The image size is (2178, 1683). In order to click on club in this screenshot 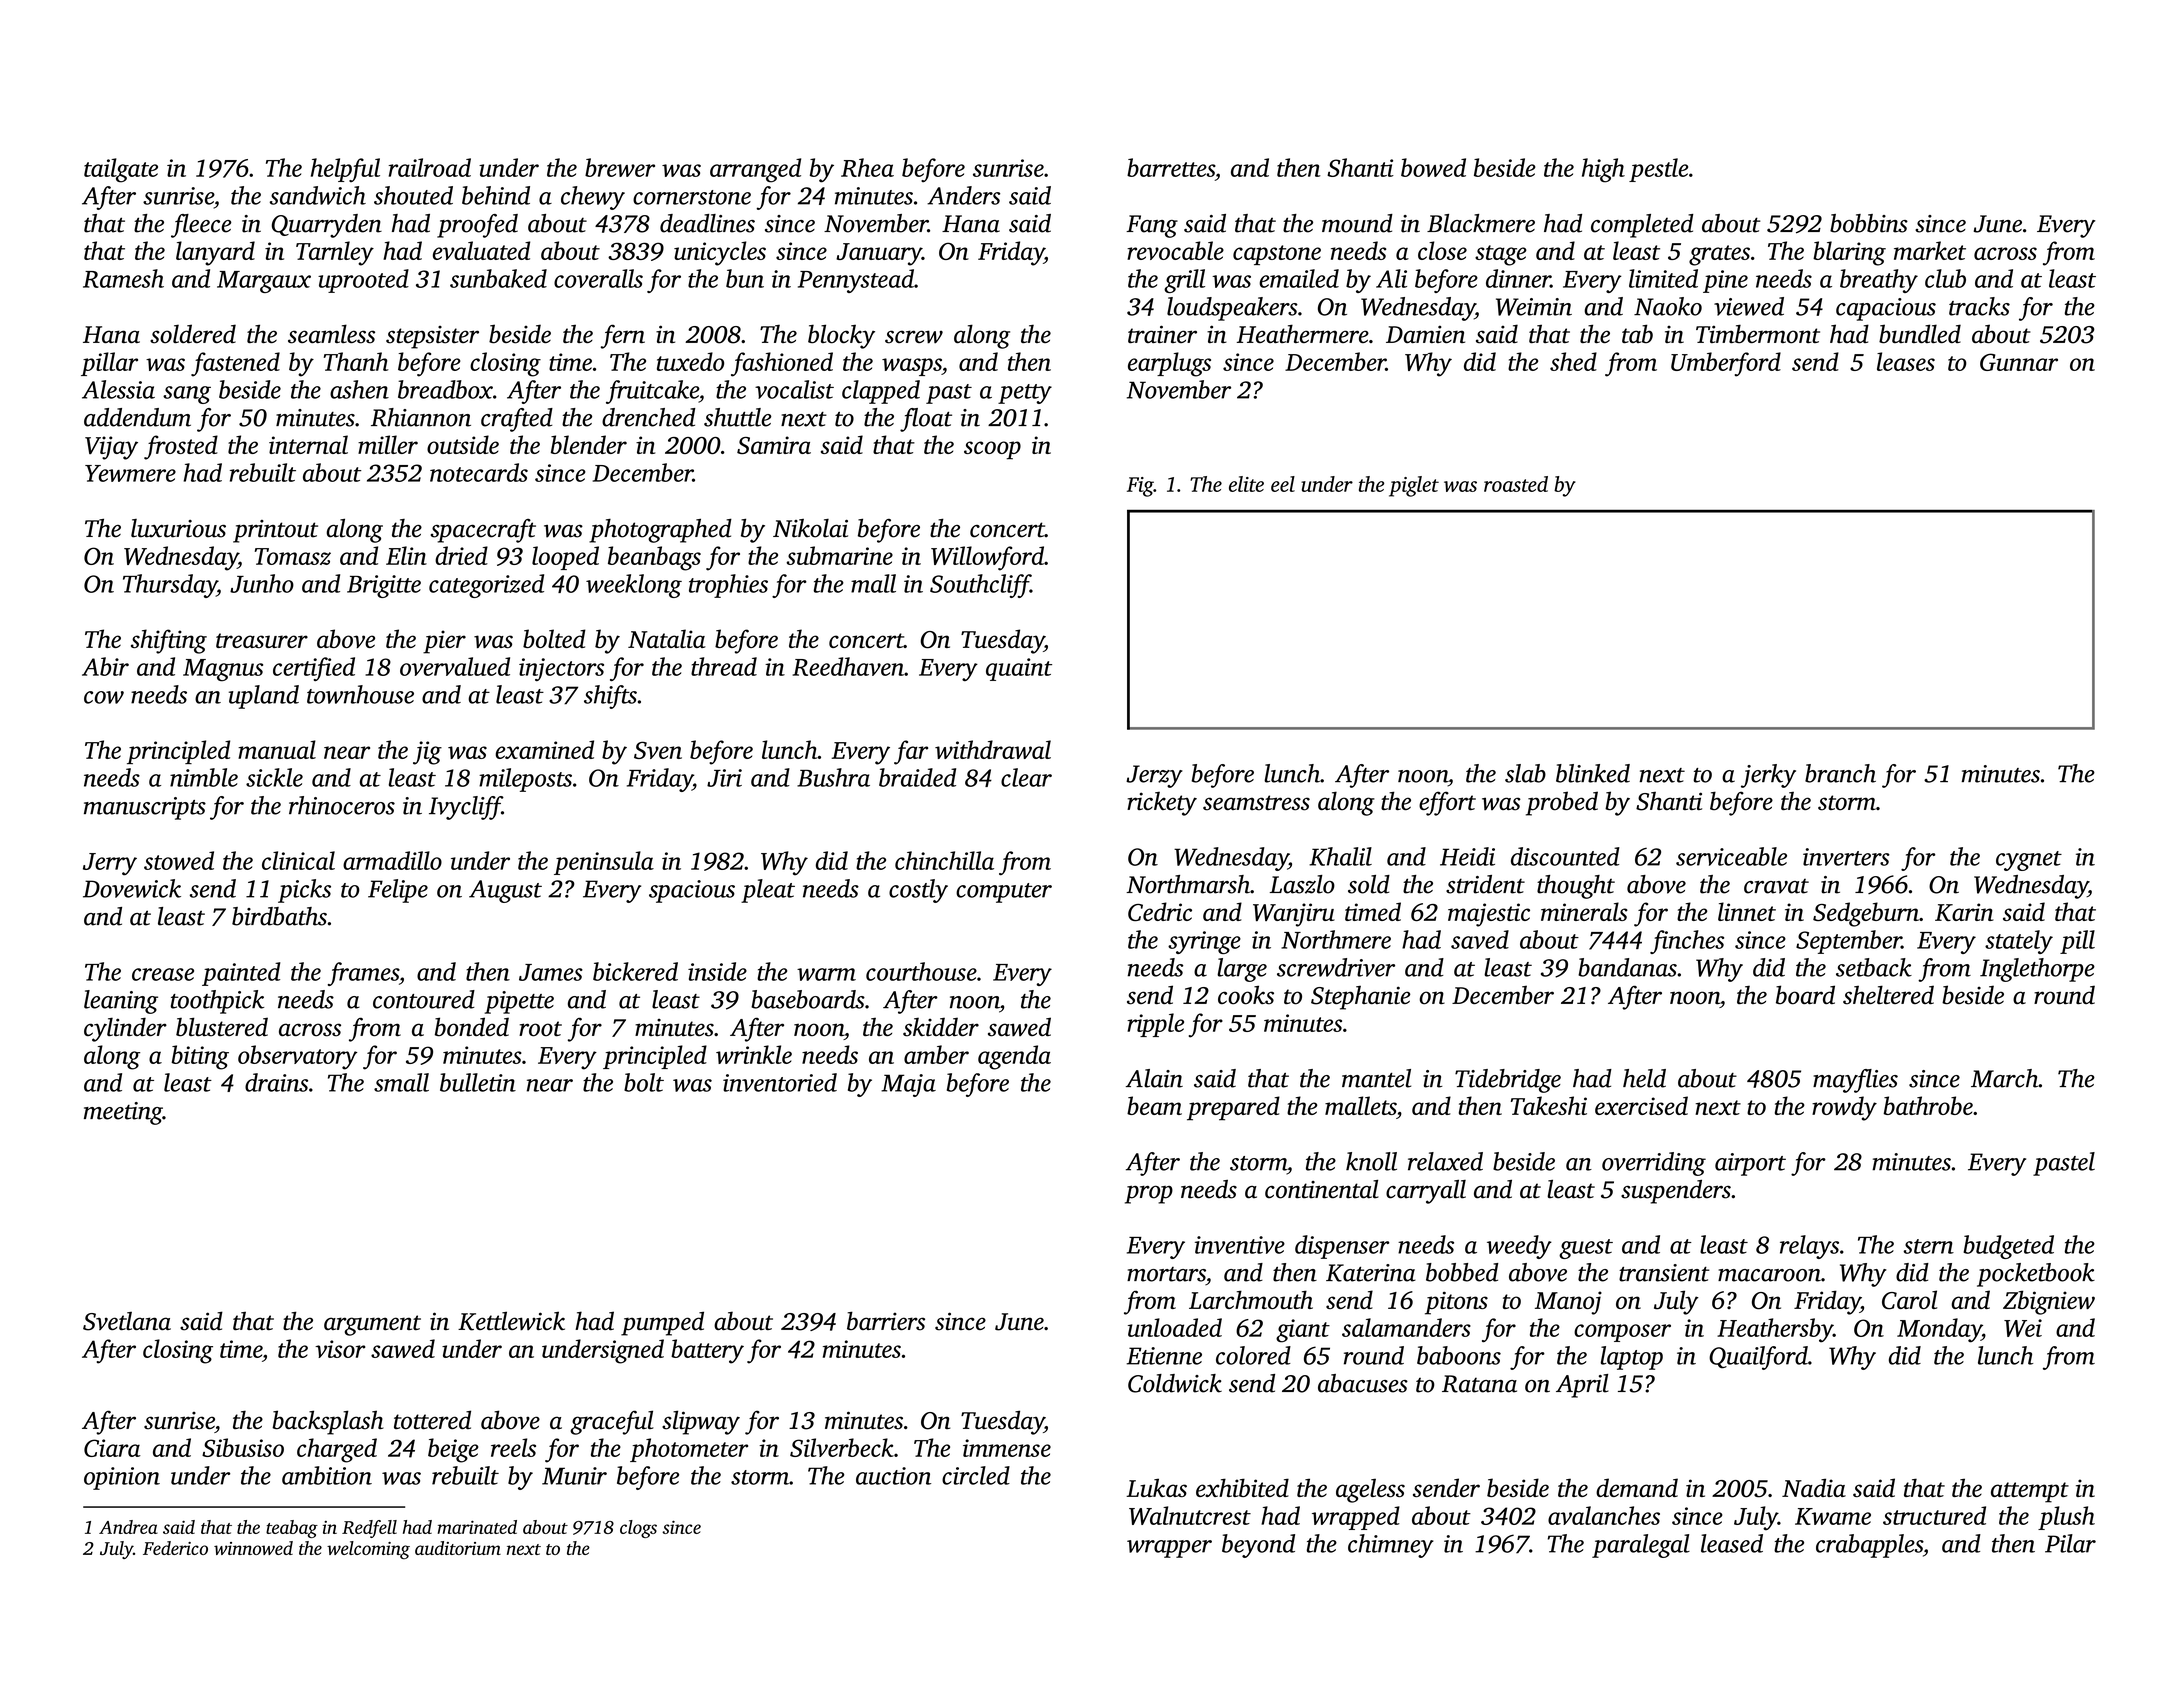, I will do `click(1945, 278)`.
